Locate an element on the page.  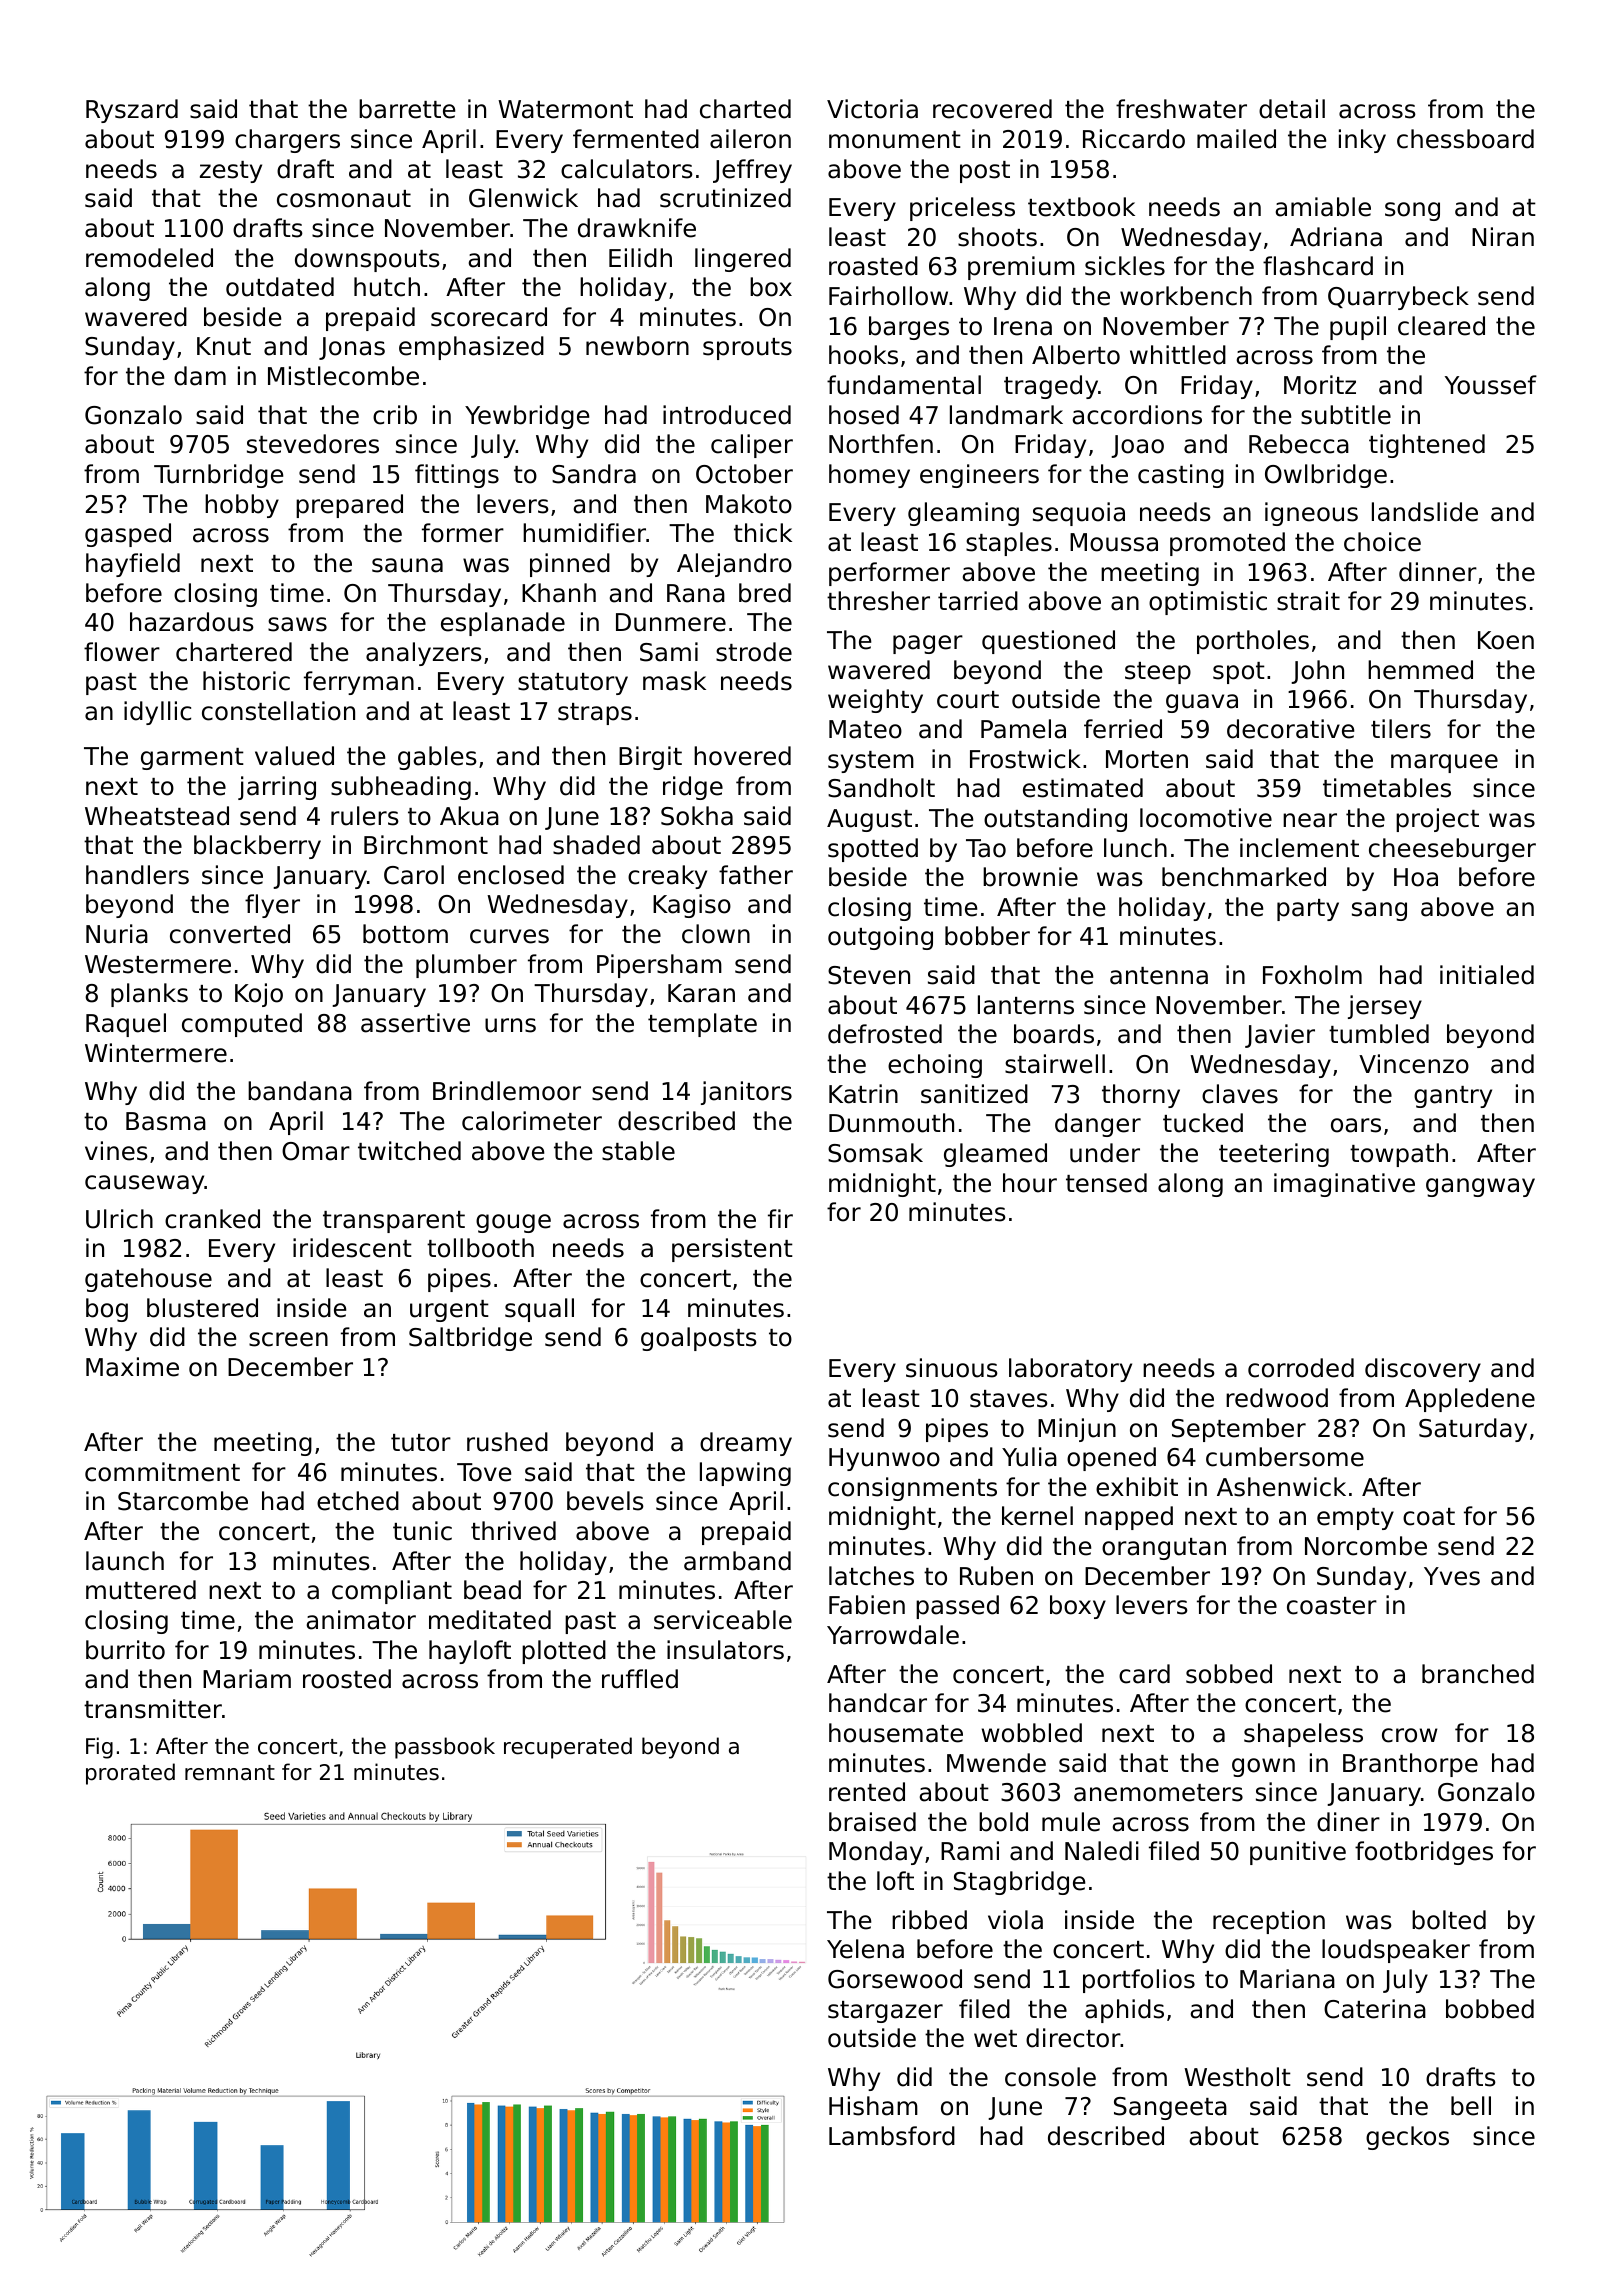
passbook is located at coordinates (445, 1748).
